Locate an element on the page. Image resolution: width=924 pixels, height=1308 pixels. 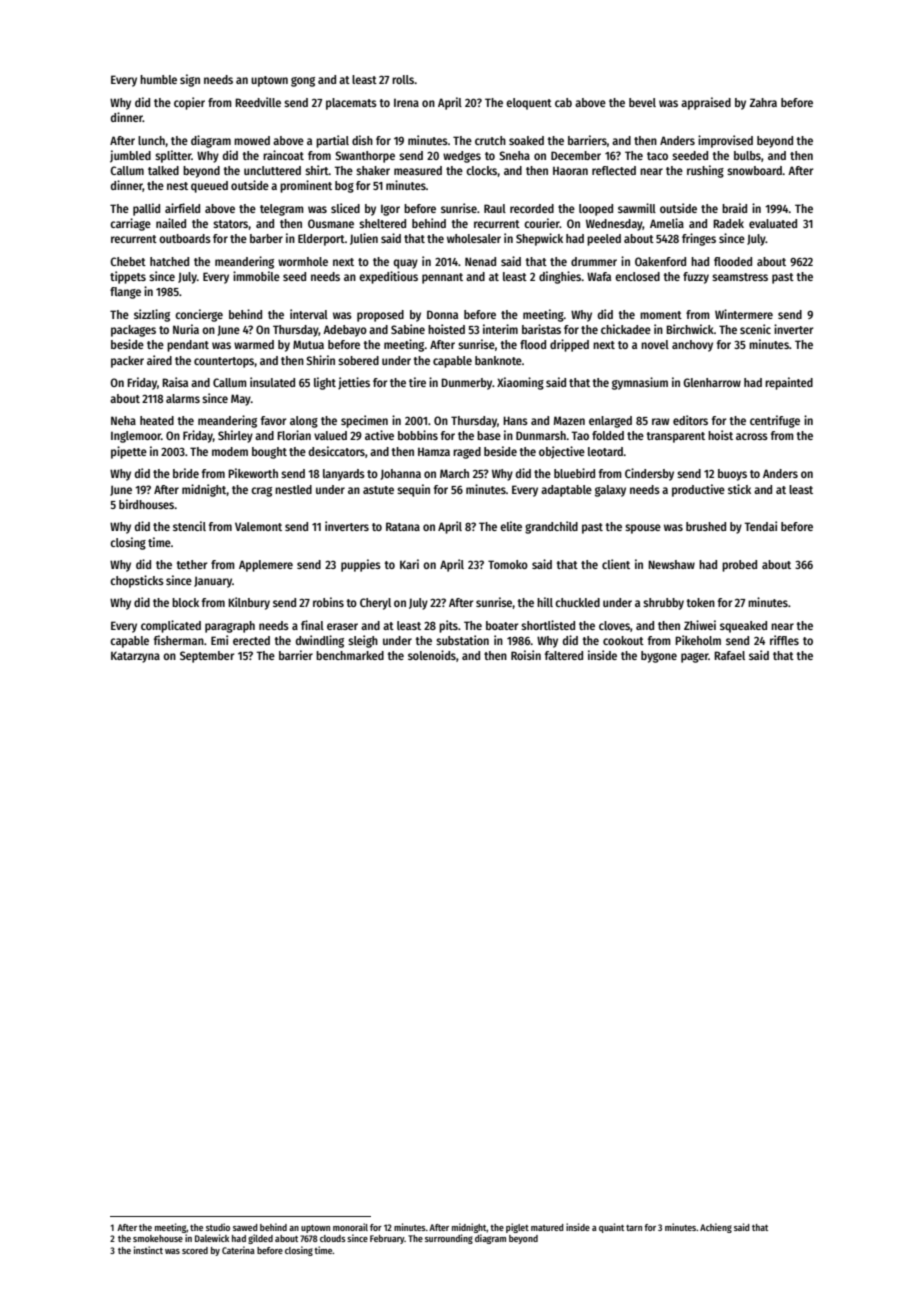
solenoids is located at coordinates (432, 655).
